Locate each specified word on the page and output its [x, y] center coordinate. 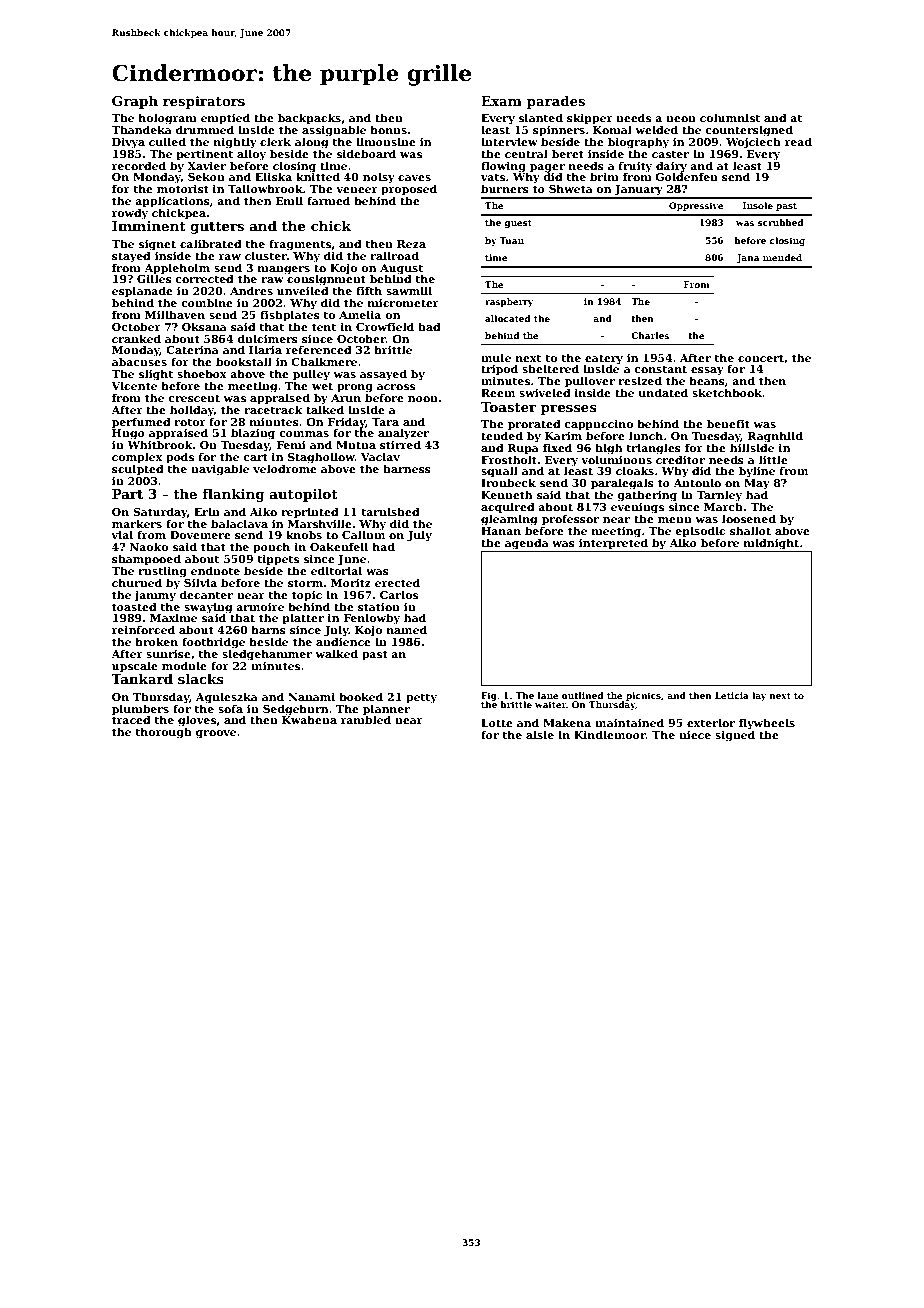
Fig [489, 696]
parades [556, 102]
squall [499, 471]
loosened [749, 518]
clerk [275, 141]
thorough [163, 733]
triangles [653, 449]
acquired [508, 507]
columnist [730, 117]
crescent [194, 398]
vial [122, 534]
